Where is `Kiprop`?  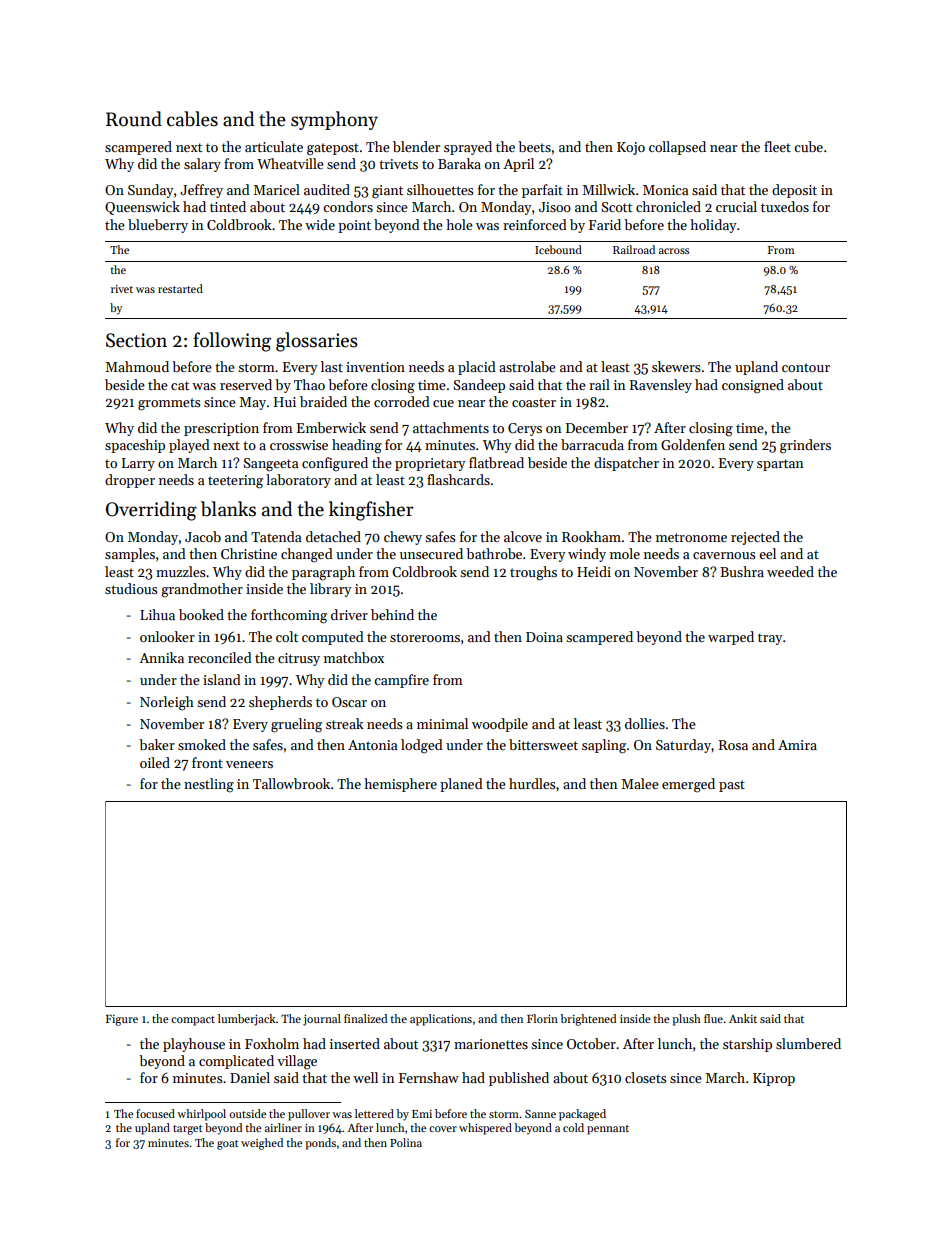 Kiprop is located at coordinates (774, 1079).
